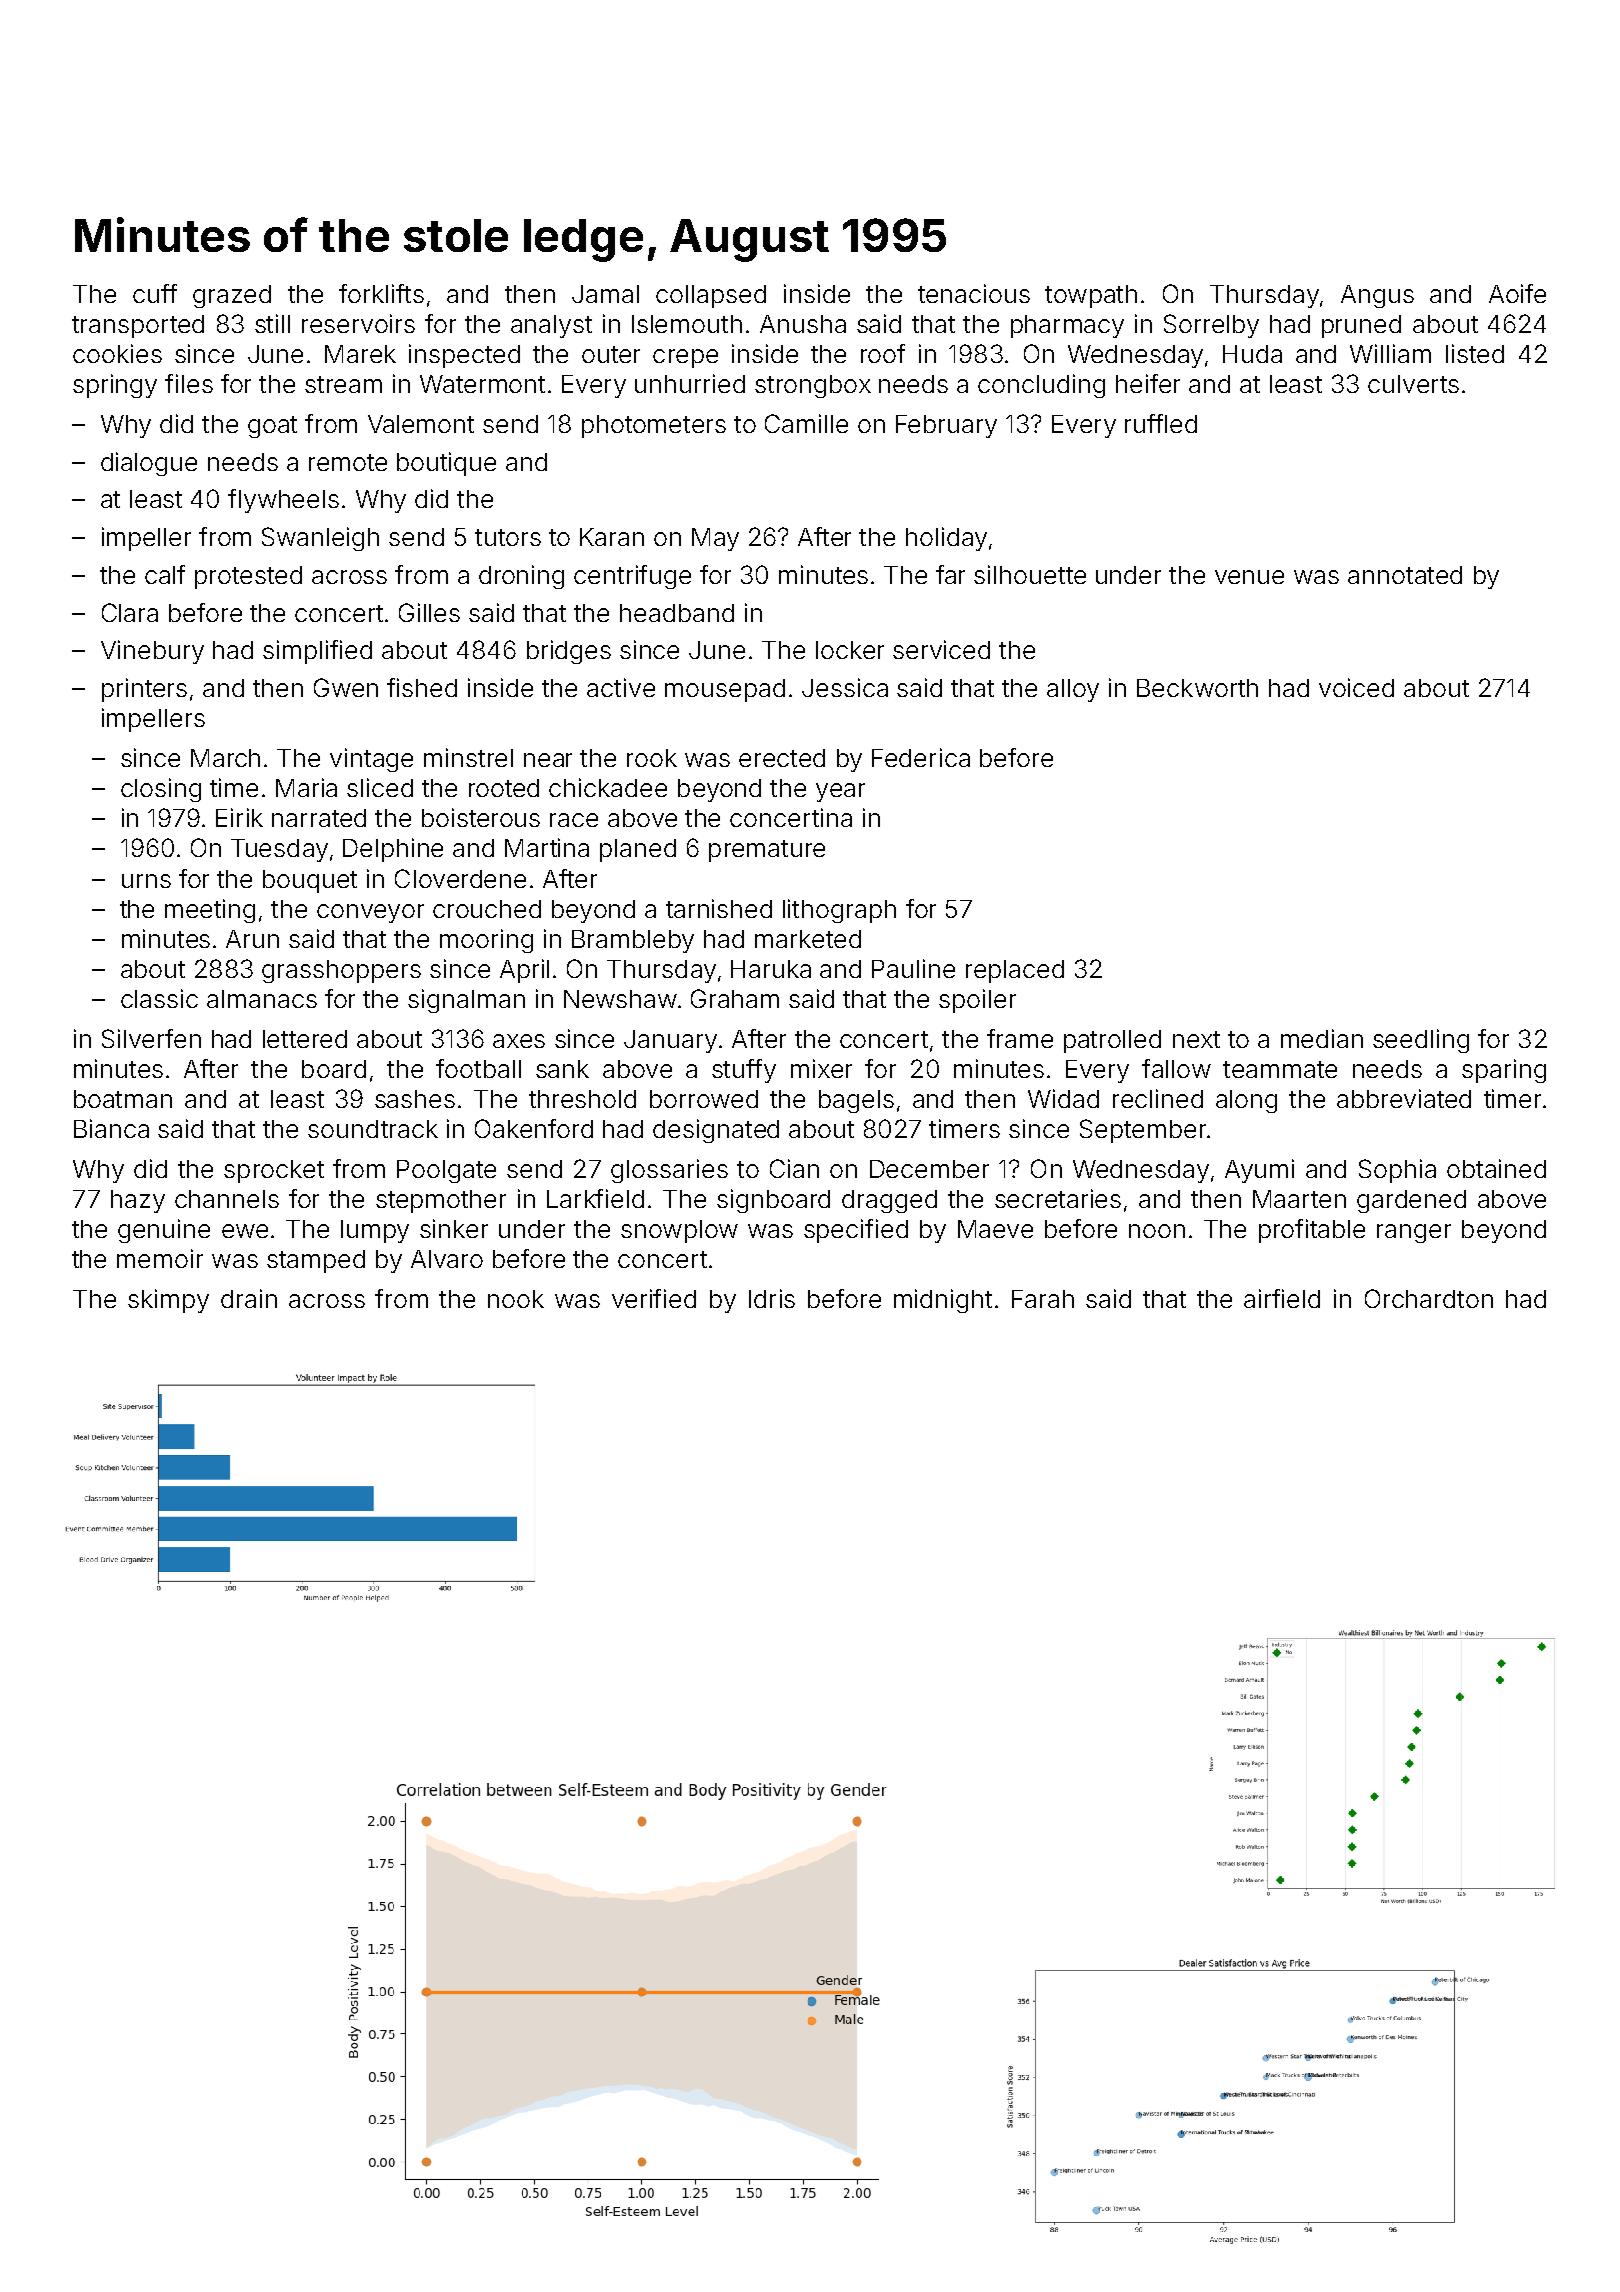  What do you see at coordinates (164, 1231) in the screenshot?
I see `genuine` at bounding box center [164, 1231].
